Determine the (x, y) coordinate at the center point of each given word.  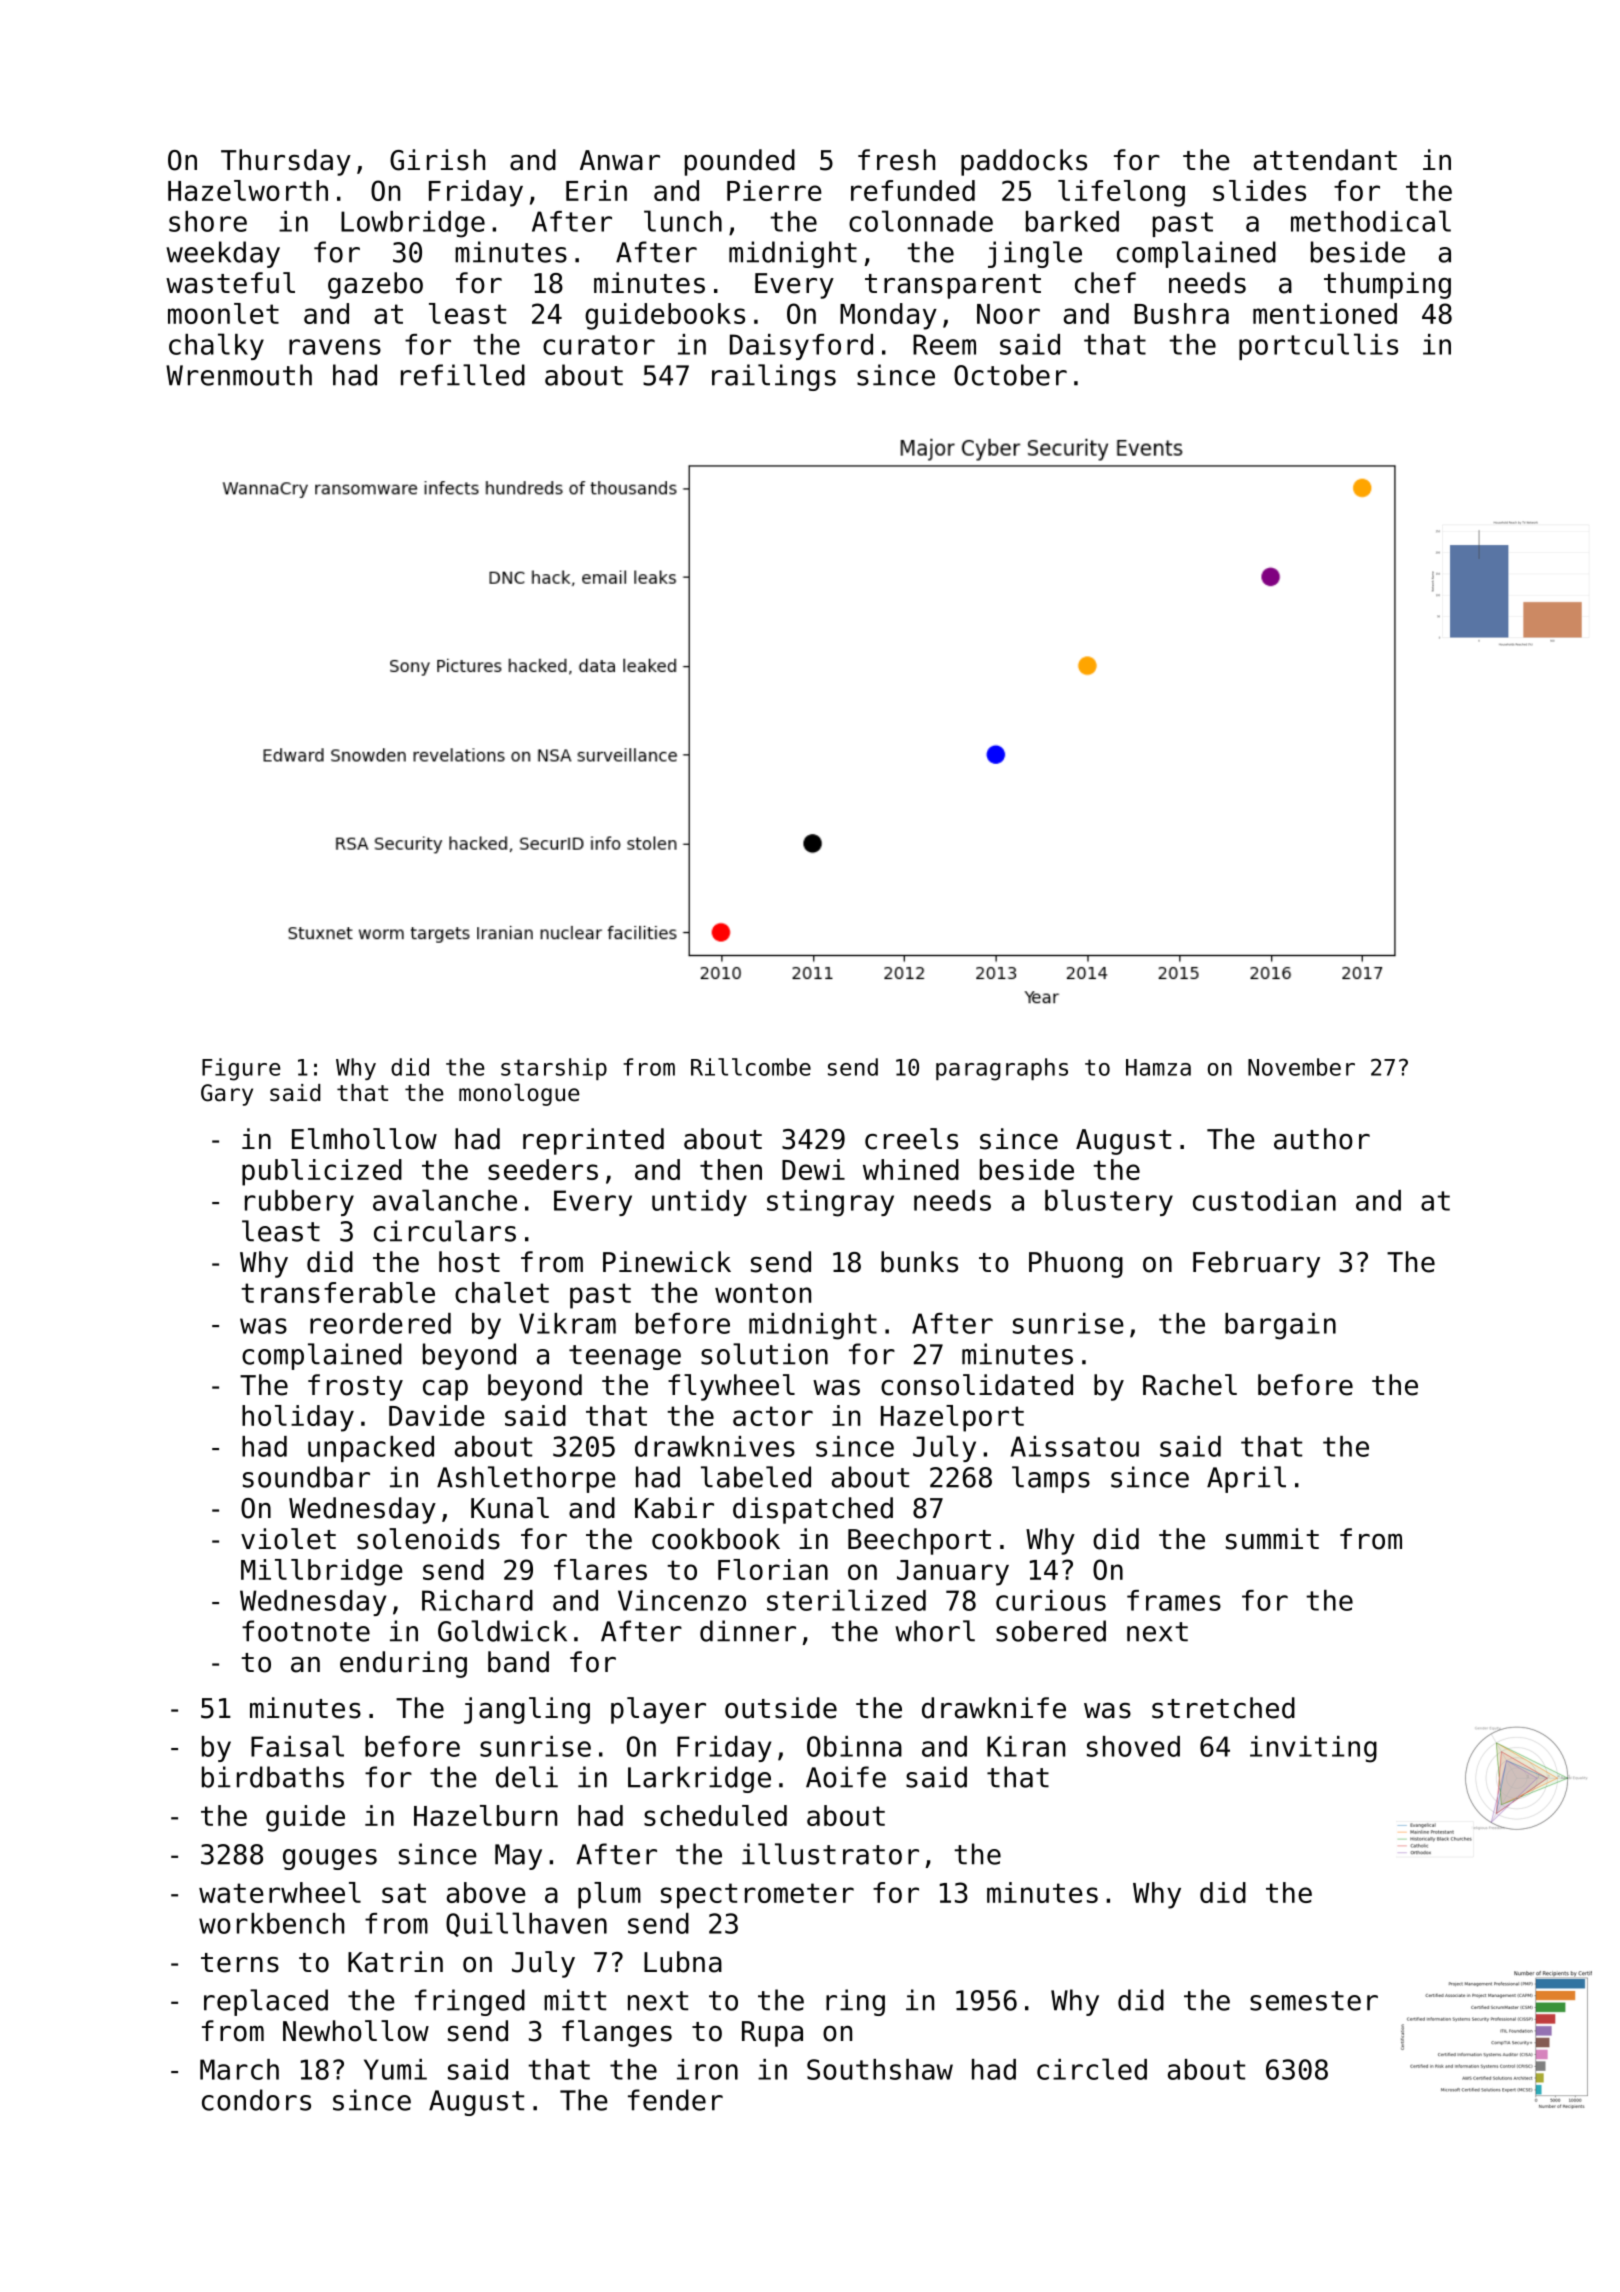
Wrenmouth (239, 375)
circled (1092, 2069)
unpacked (371, 1449)
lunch (683, 221)
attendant (1325, 160)
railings (774, 377)
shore (208, 221)
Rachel (1190, 1385)
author (1322, 1139)
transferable (338, 1292)
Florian (773, 1569)
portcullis (1318, 346)
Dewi (813, 1169)
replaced (266, 2002)
